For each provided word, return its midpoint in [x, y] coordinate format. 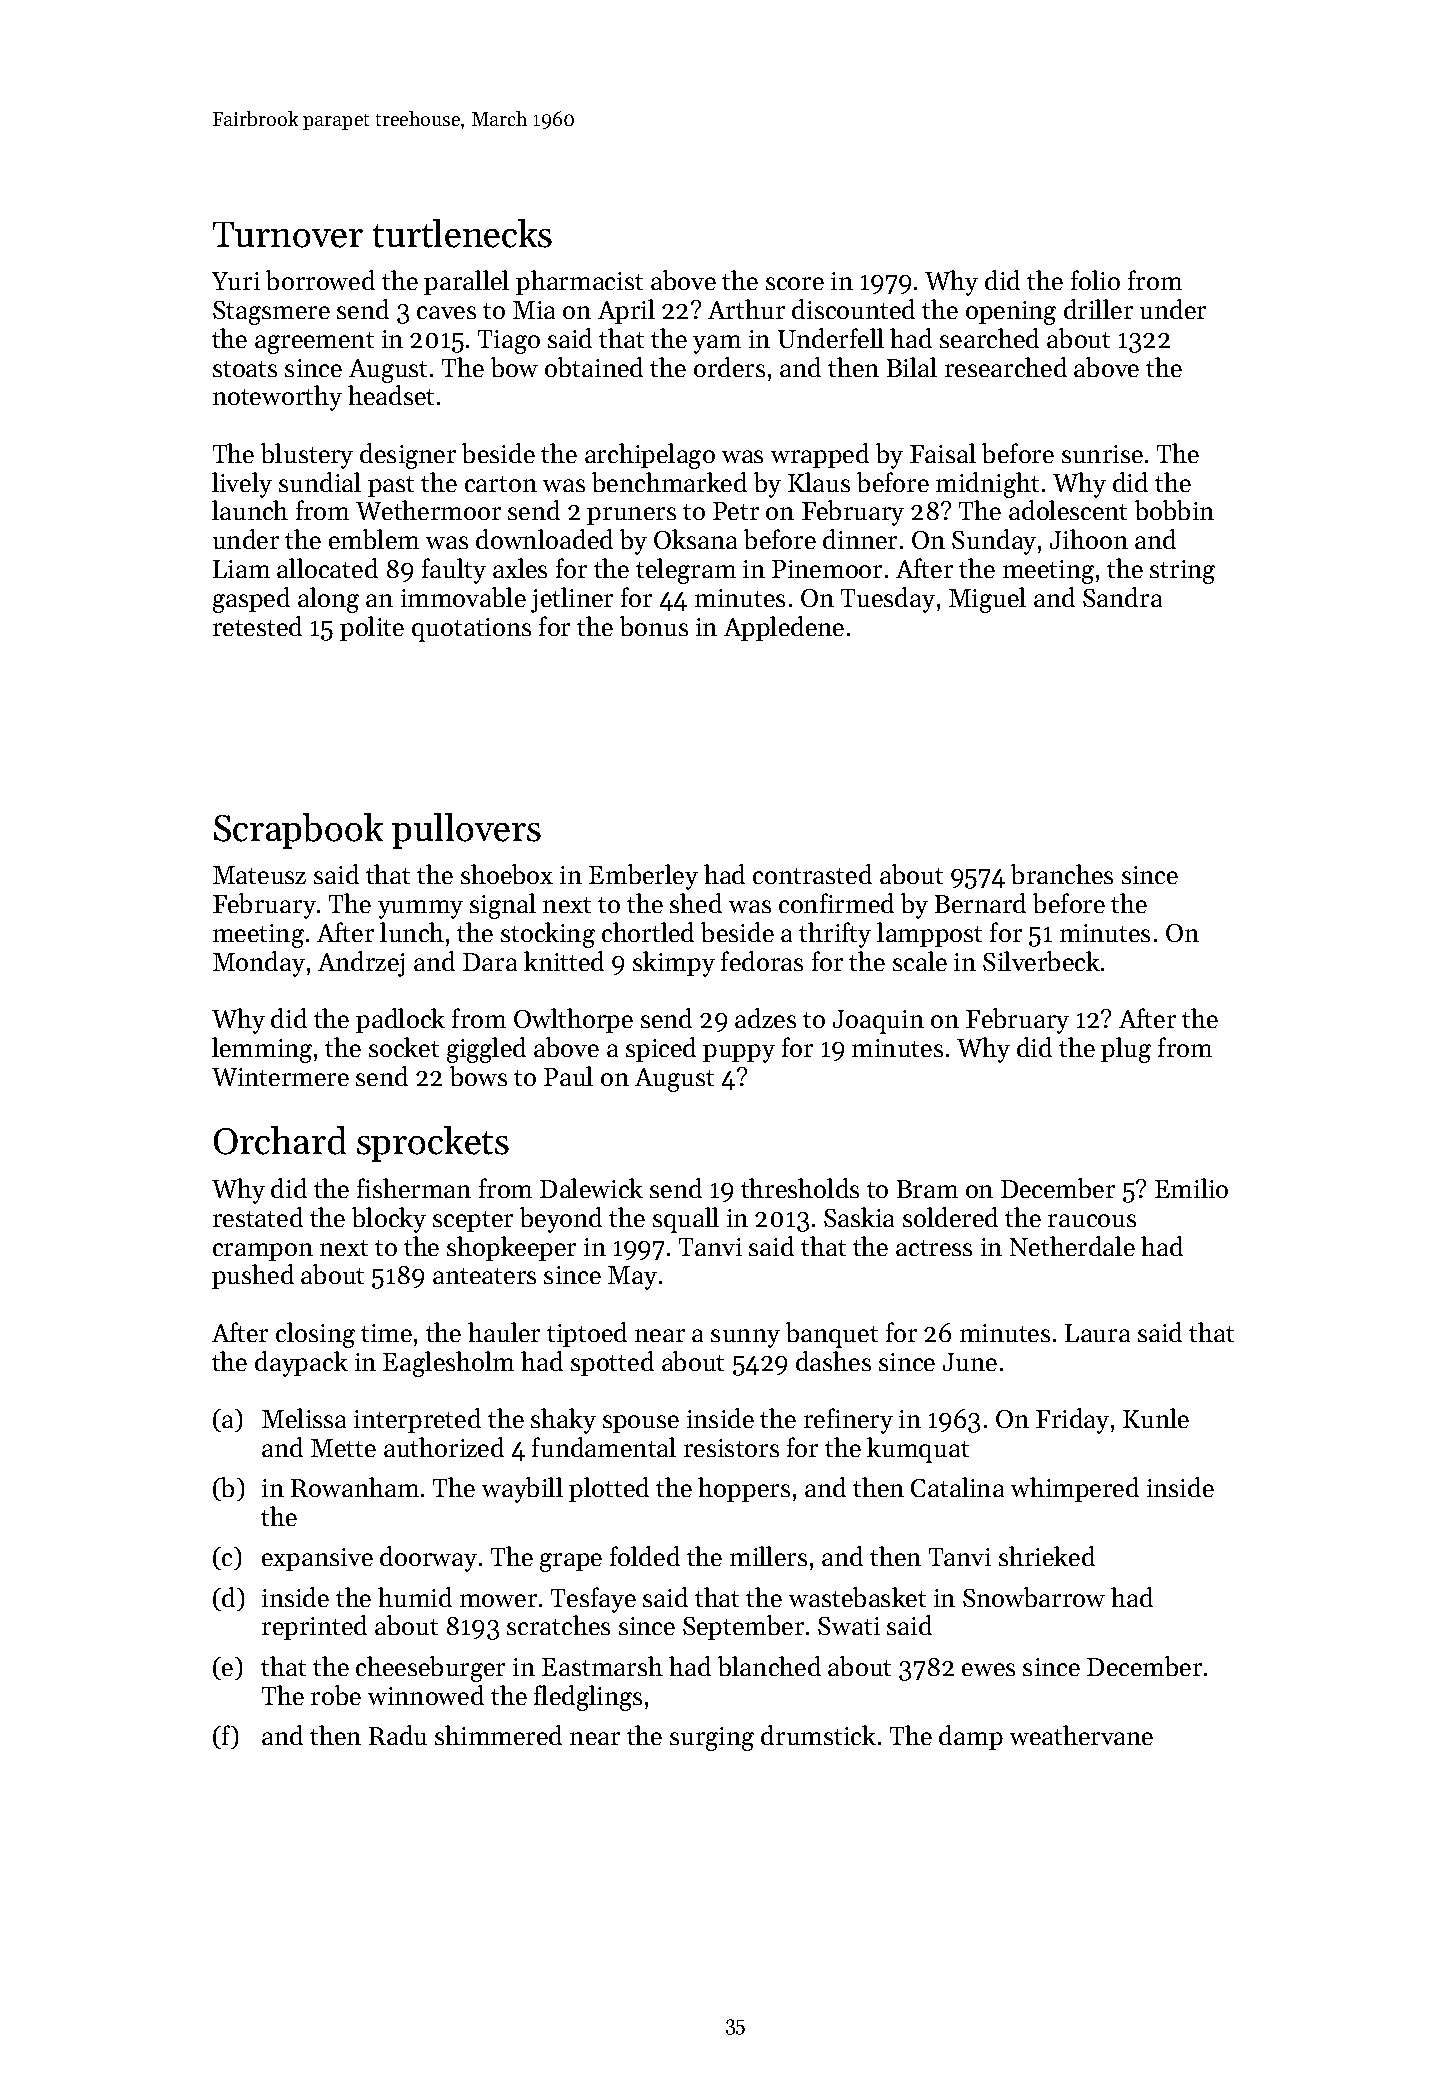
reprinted [314, 1627]
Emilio [1191, 1188]
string [1182, 572]
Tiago [509, 342]
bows [478, 1076]
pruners [631, 516]
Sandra [1122, 597]
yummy [420, 909]
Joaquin [878, 1022]
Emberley [643, 877]
